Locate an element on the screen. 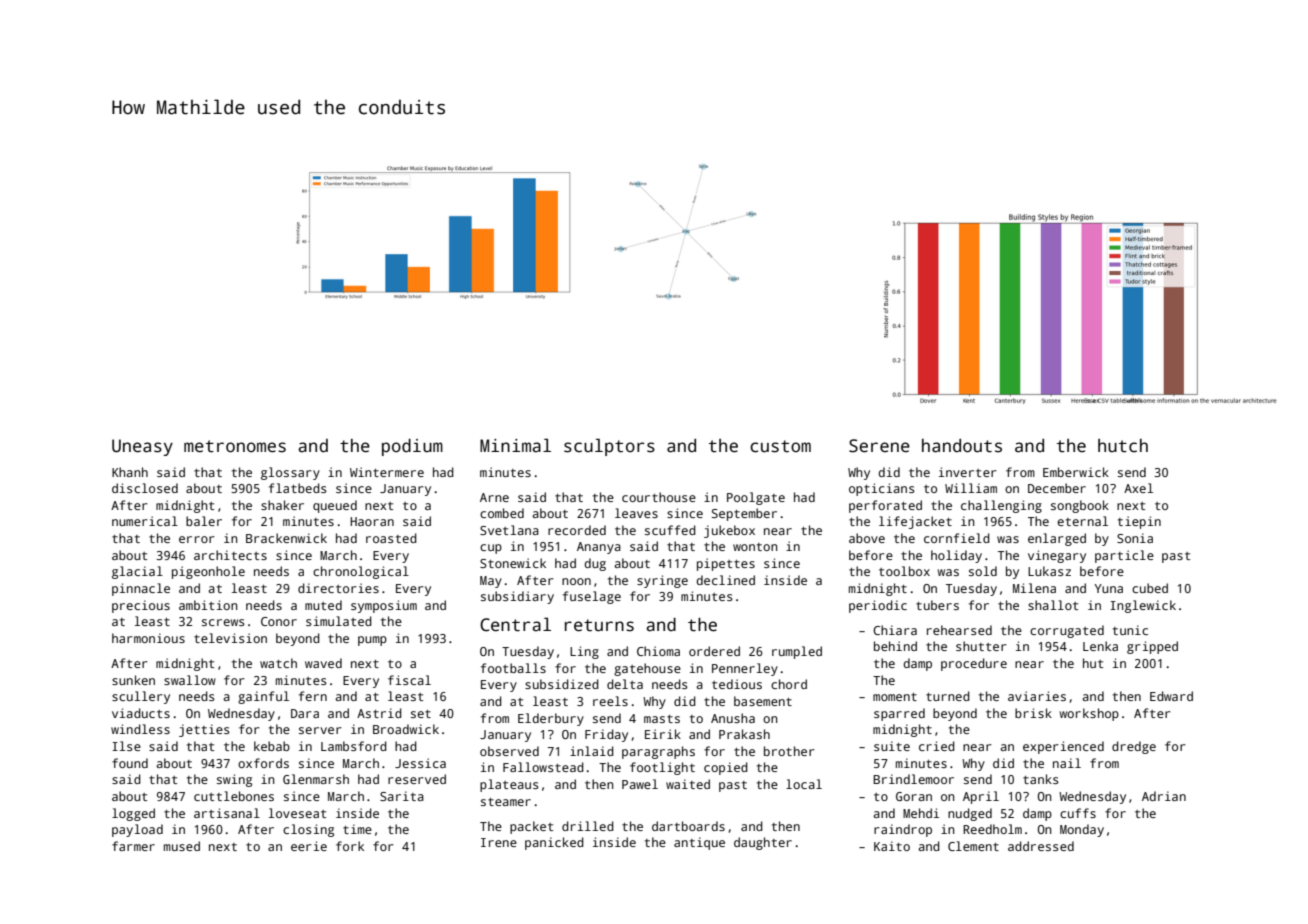  Uneasy is located at coordinates (142, 447).
